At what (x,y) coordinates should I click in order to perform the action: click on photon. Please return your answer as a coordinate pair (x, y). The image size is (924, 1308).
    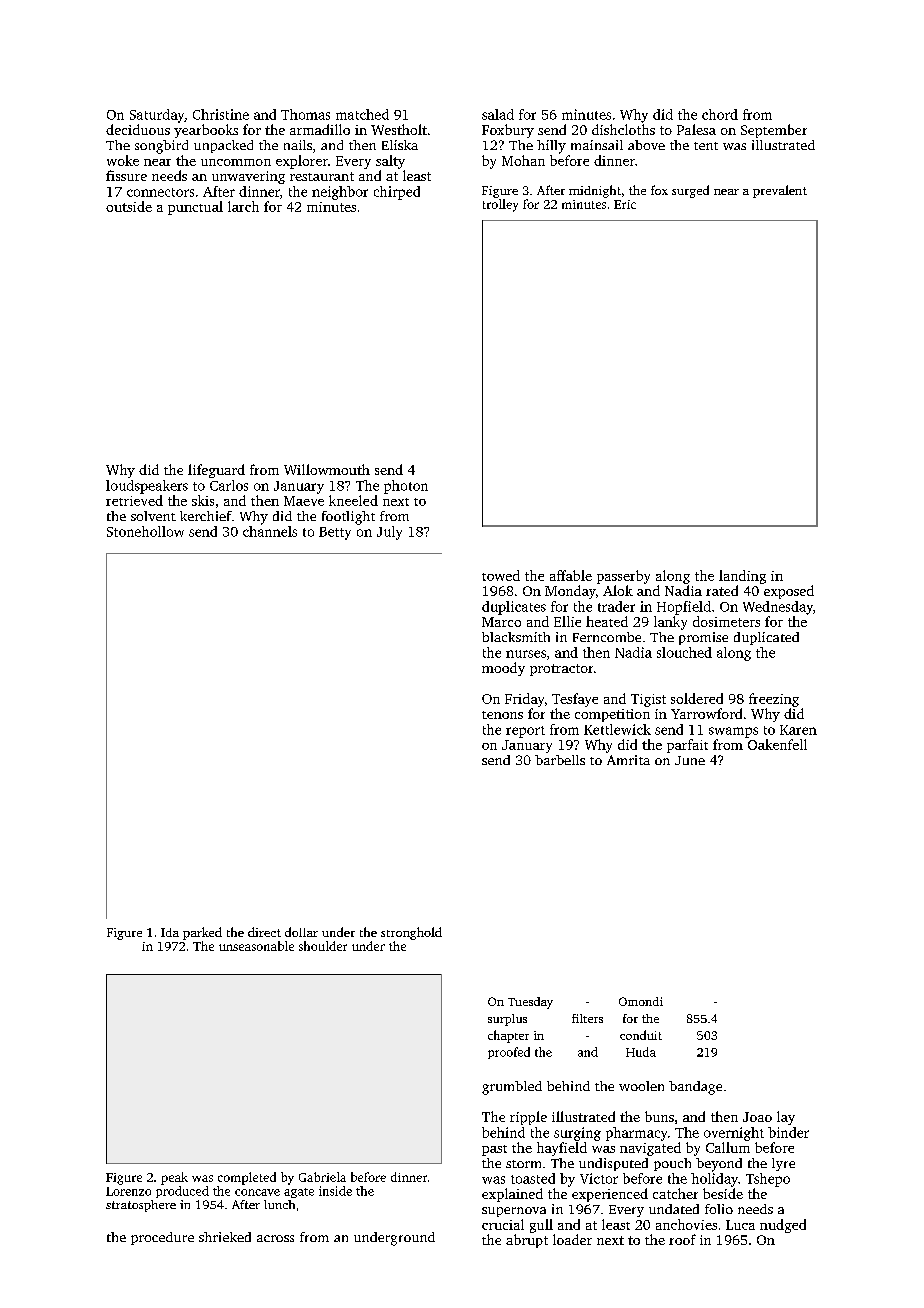
    Looking at the image, I should click on (406, 487).
